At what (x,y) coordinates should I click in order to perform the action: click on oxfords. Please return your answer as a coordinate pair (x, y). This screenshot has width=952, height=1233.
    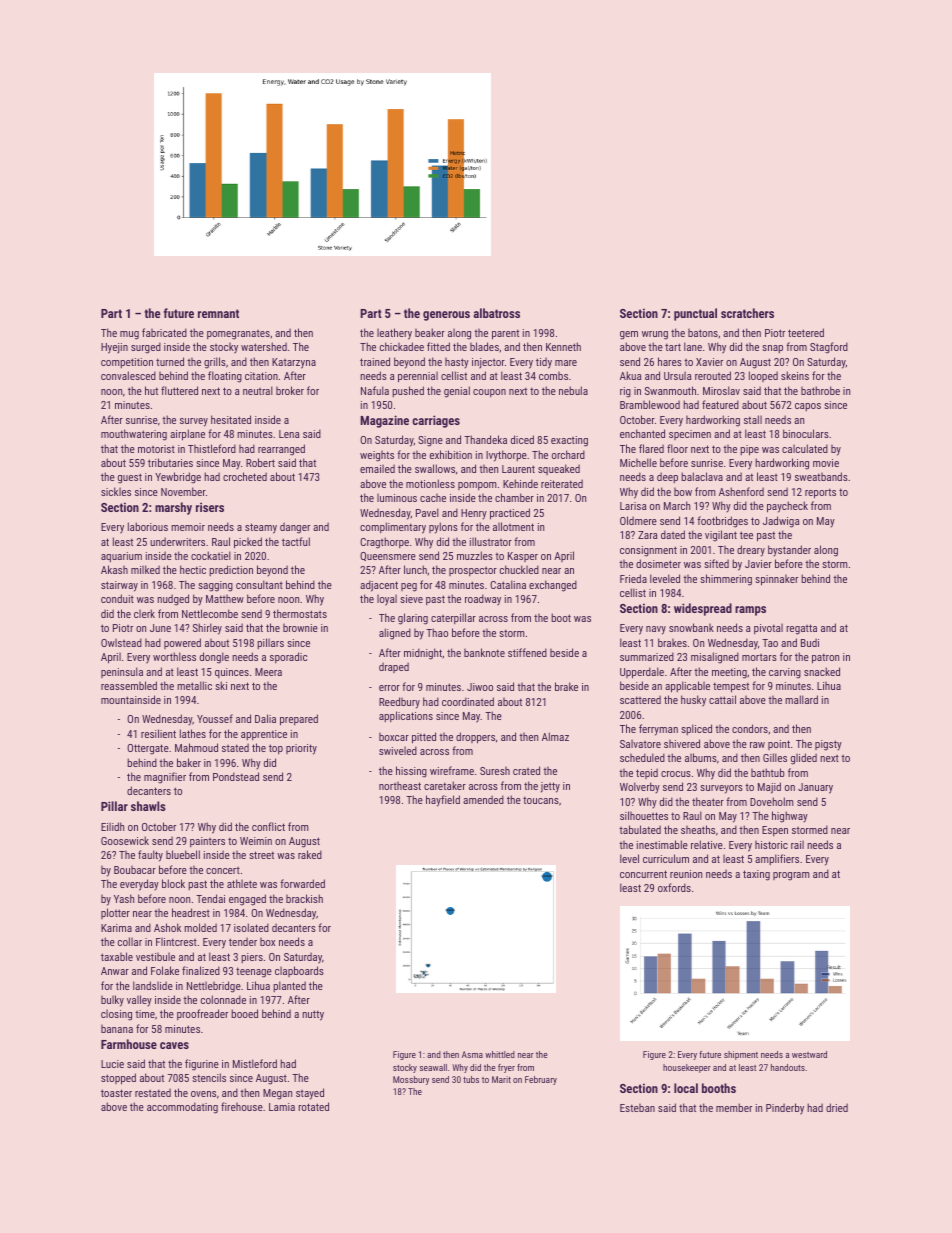
    Looking at the image, I should click on (674, 887).
